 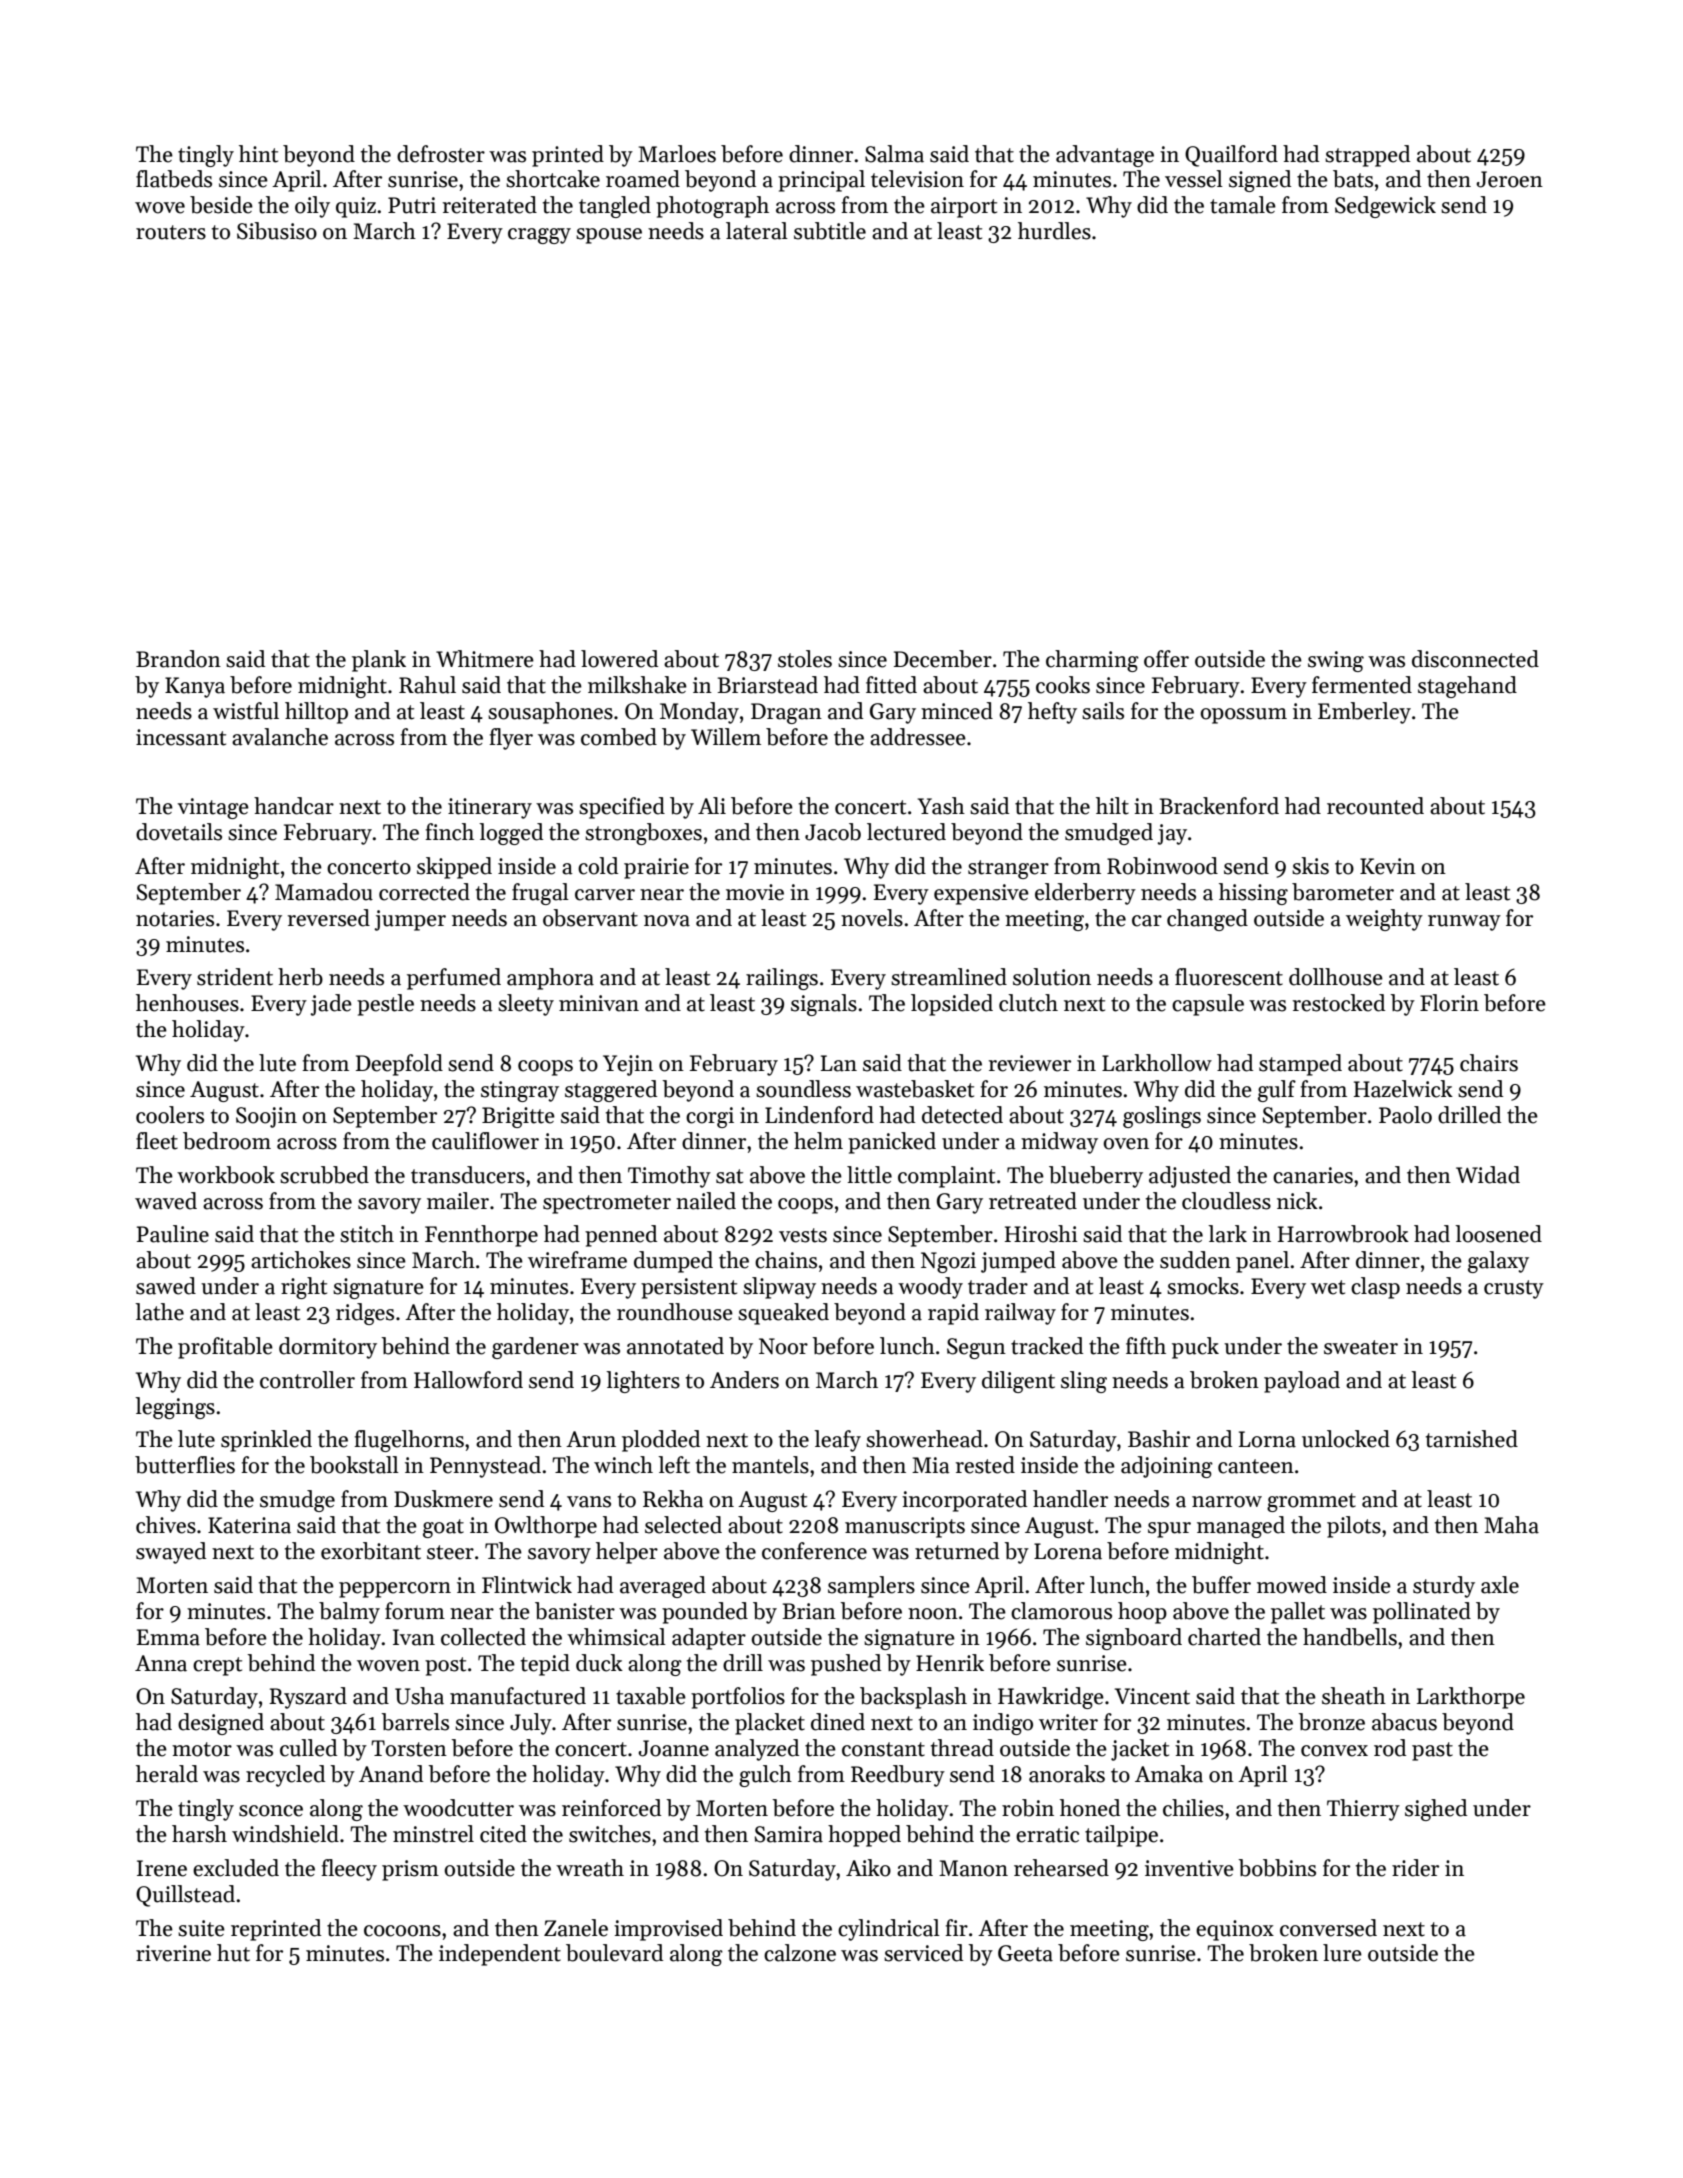 What do you see at coordinates (677, 154) in the screenshot?
I see `Marloes` at bounding box center [677, 154].
